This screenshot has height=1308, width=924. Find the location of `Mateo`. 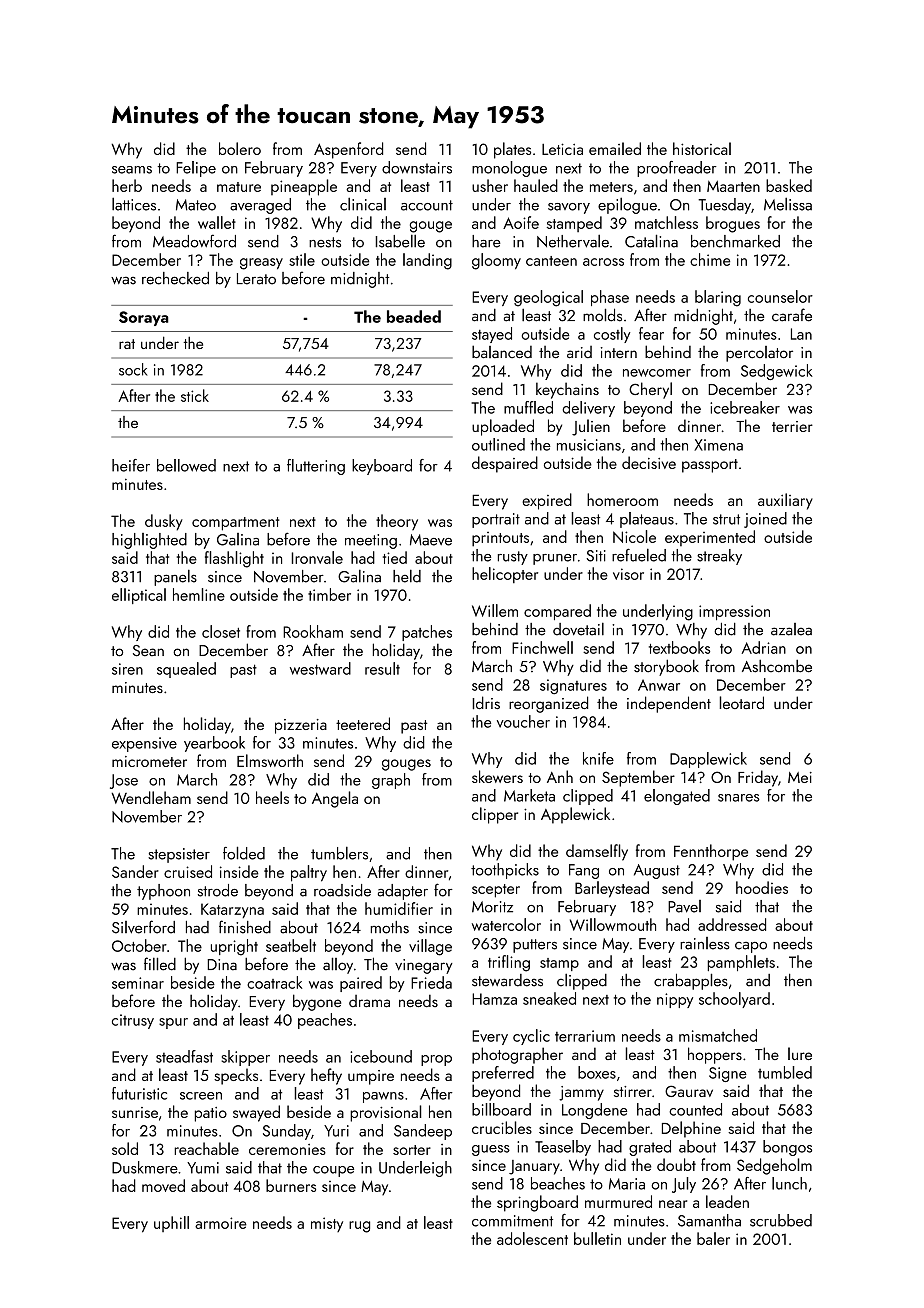

Mateo is located at coordinates (196, 205).
